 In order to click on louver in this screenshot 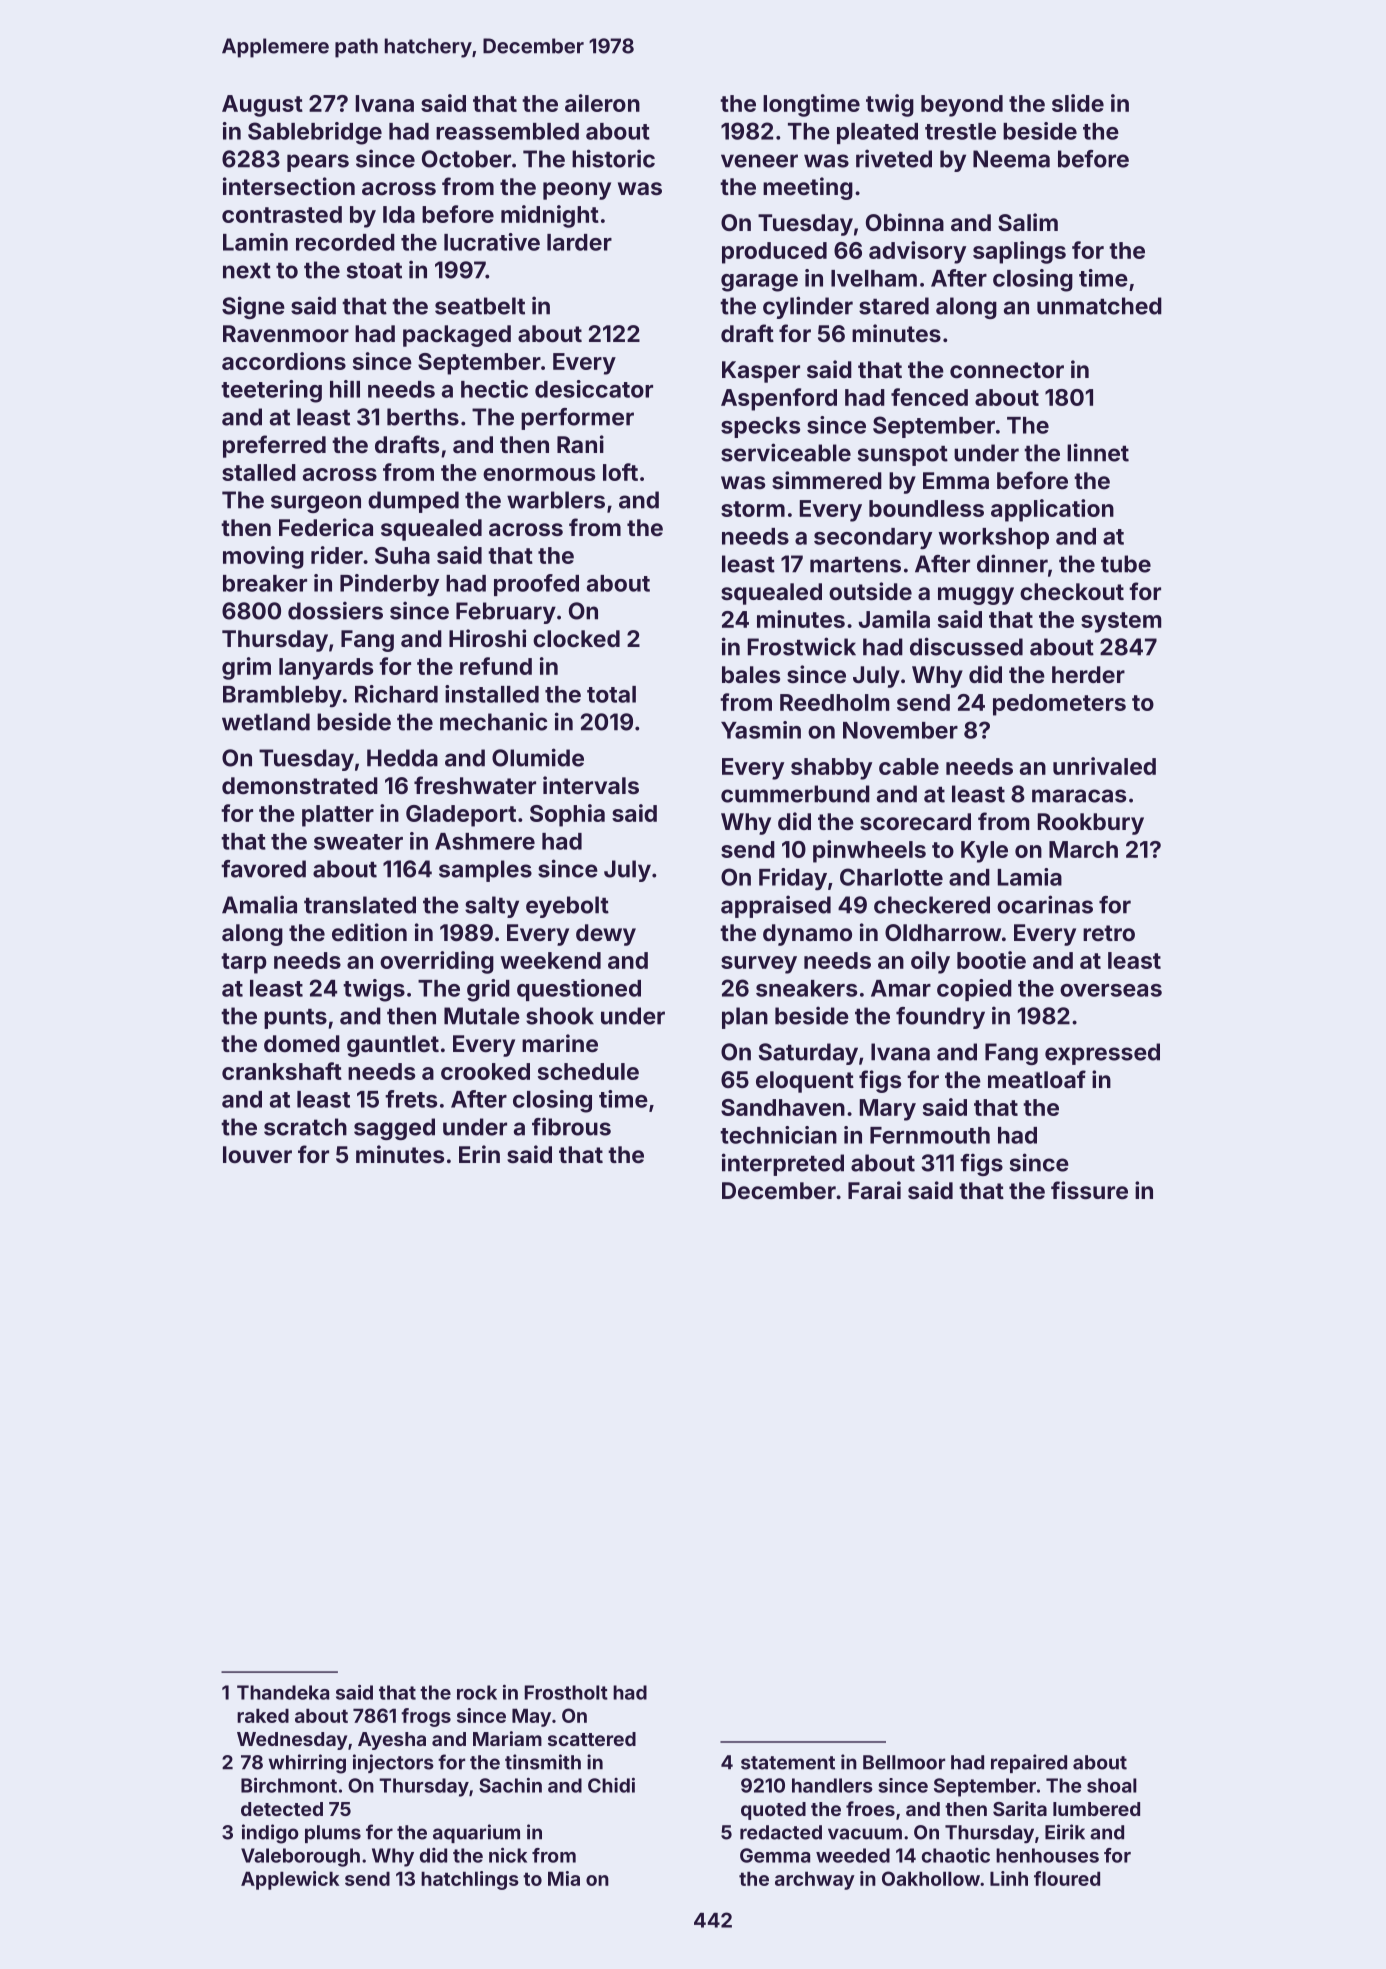, I will do `click(257, 1154)`.
